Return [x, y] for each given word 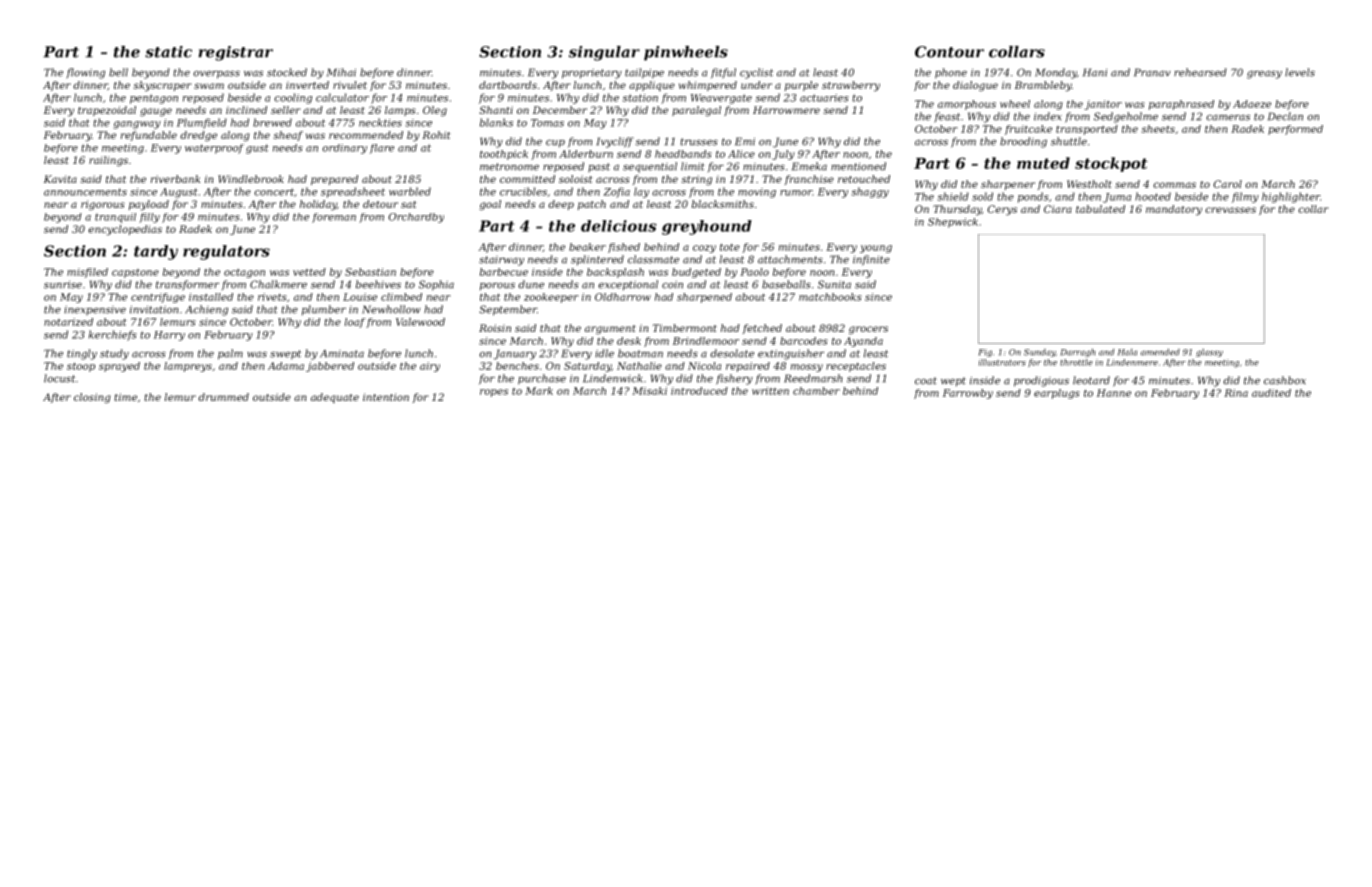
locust [59, 378]
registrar [235, 53]
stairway [501, 261]
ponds [1033, 197]
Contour [949, 52]
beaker [587, 247]
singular [604, 53]
